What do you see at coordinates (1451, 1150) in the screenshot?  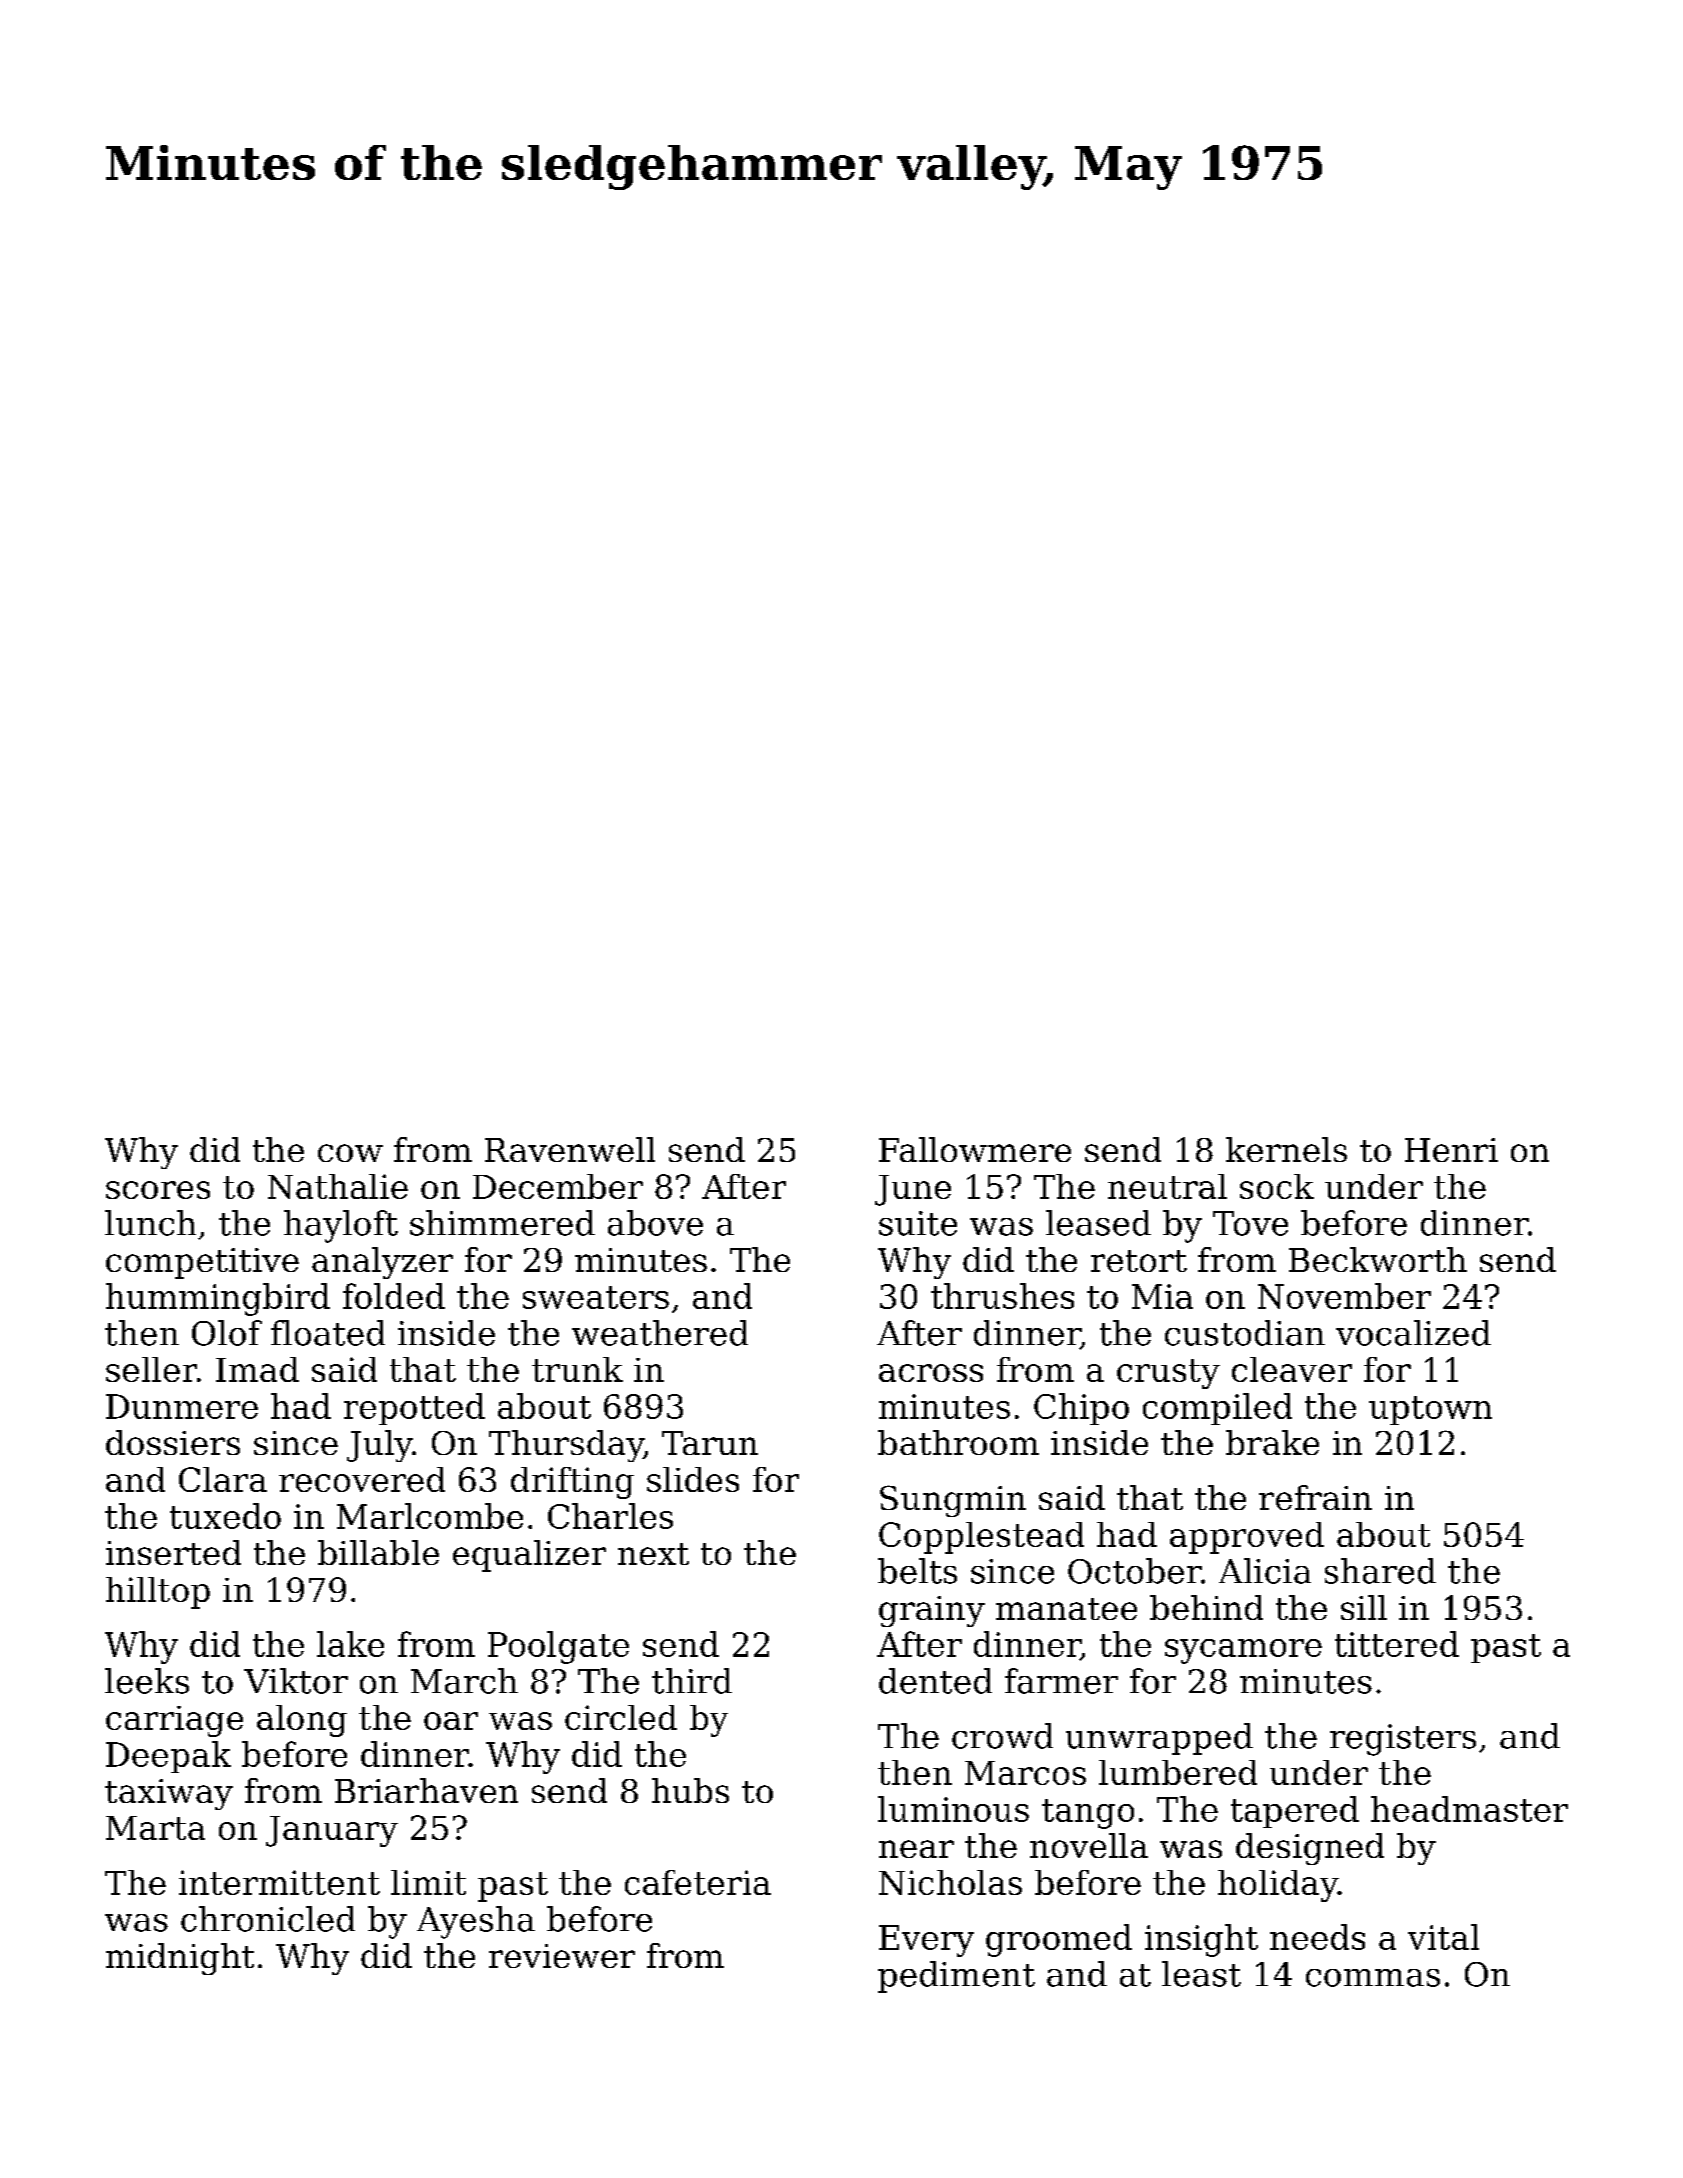 I see `Henri` at bounding box center [1451, 1150].
